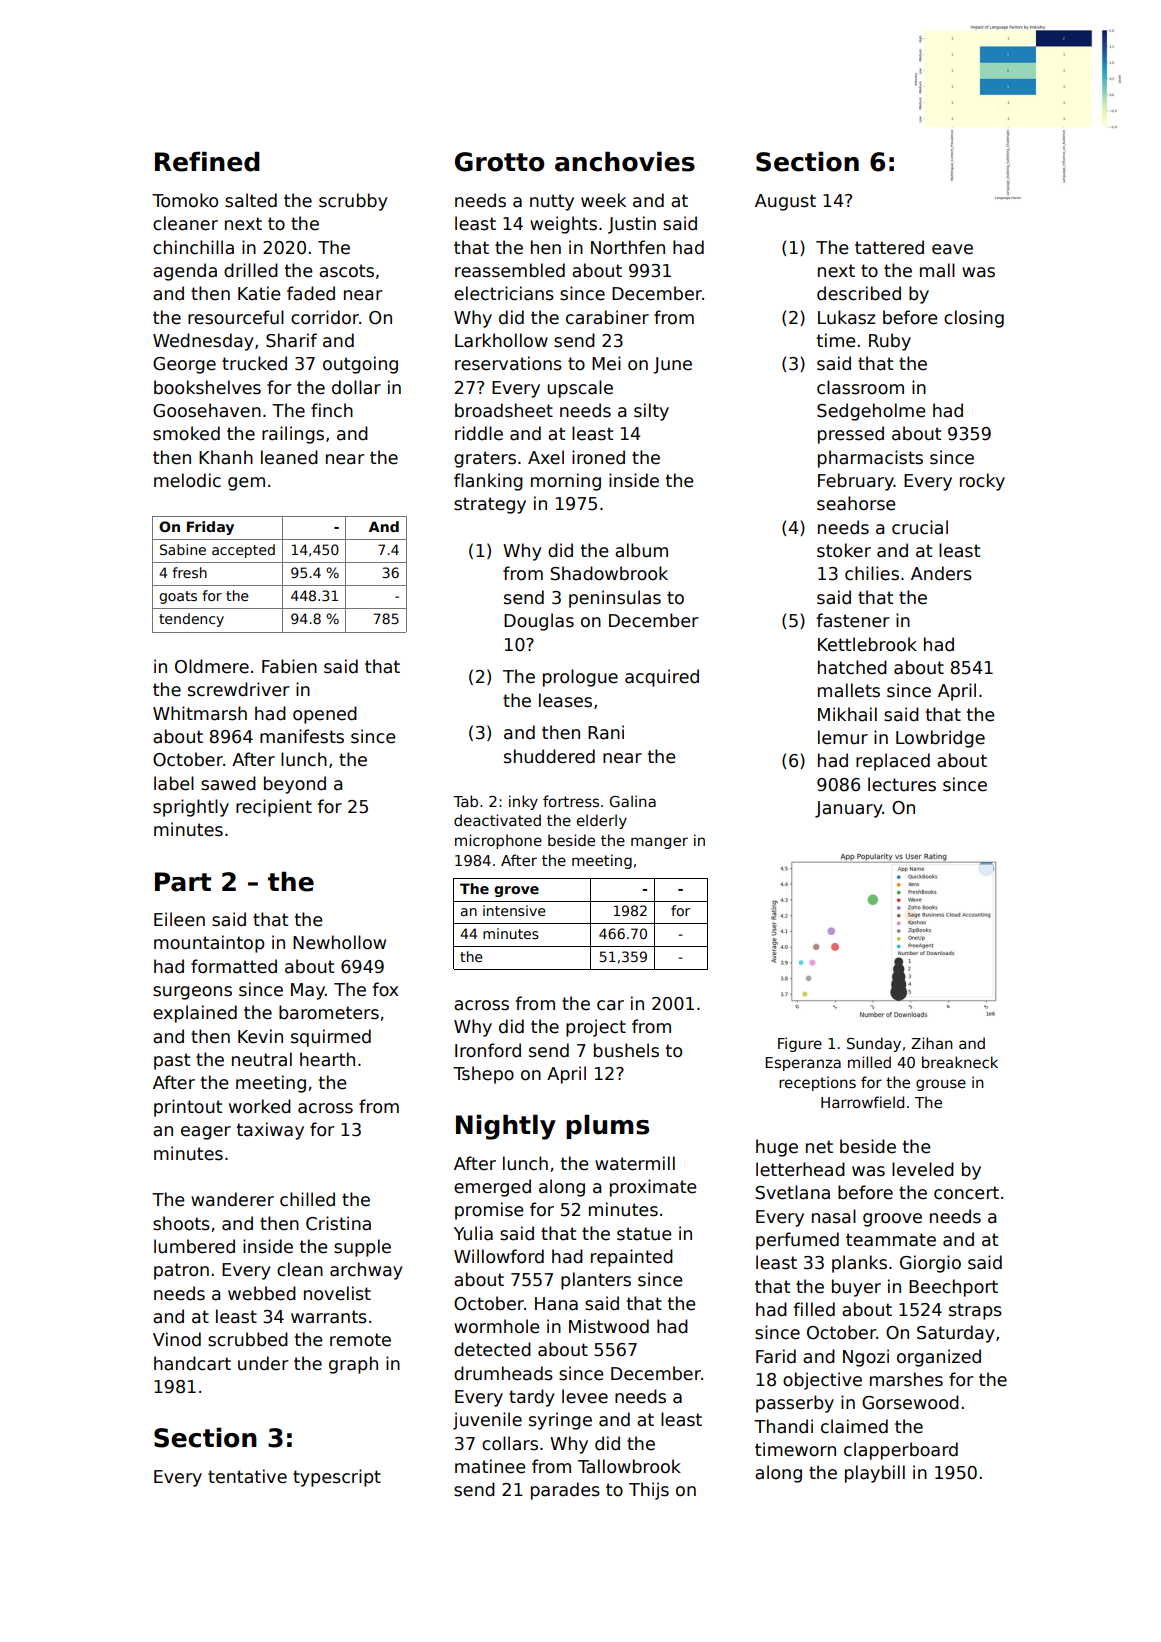 The image size is (1161, 1642). Describe the element at coordinates (659, 843) in the document. I see `manger` at that location.
